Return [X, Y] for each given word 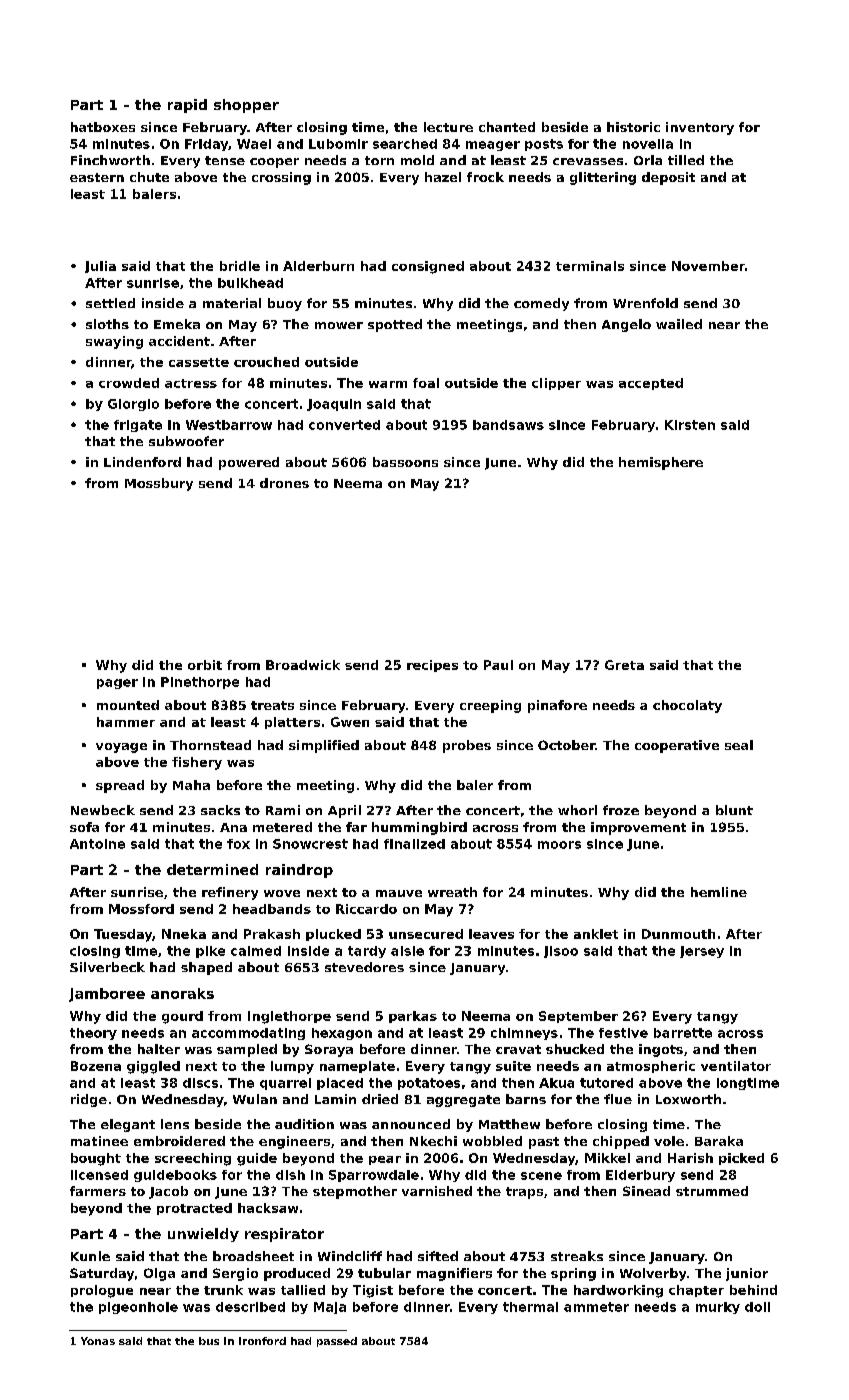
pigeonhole [138, 1308]
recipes [432, 666]
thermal [530, 1307]
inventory [700, 128]
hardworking [618, 1291]
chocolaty [687, 706]
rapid [187, 106]
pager [117, 684]
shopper [246, 106]
